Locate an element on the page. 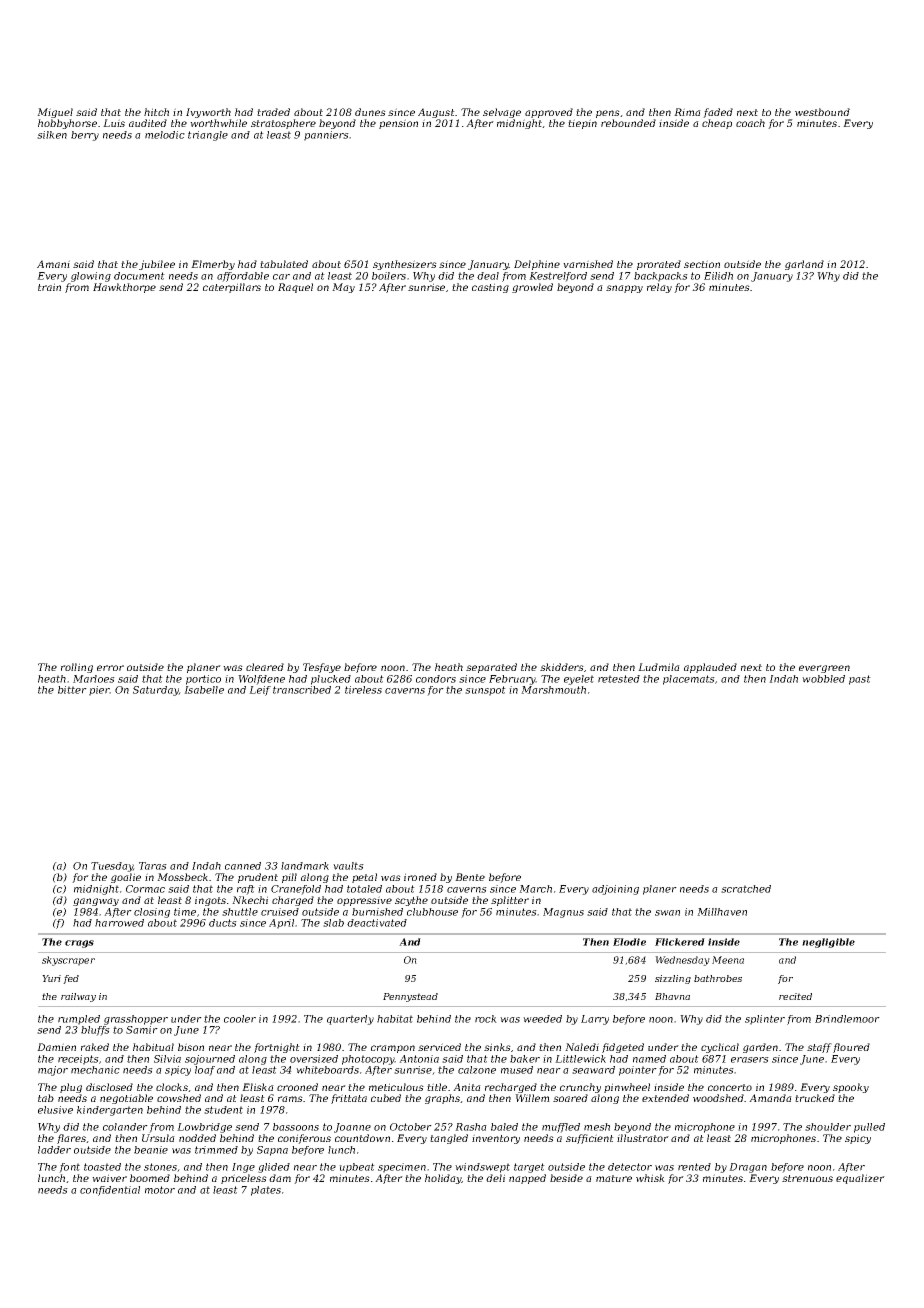 Image resolution: width=924 pixels, height=1308 pixels. railway is located at coordinates (78, 997).
